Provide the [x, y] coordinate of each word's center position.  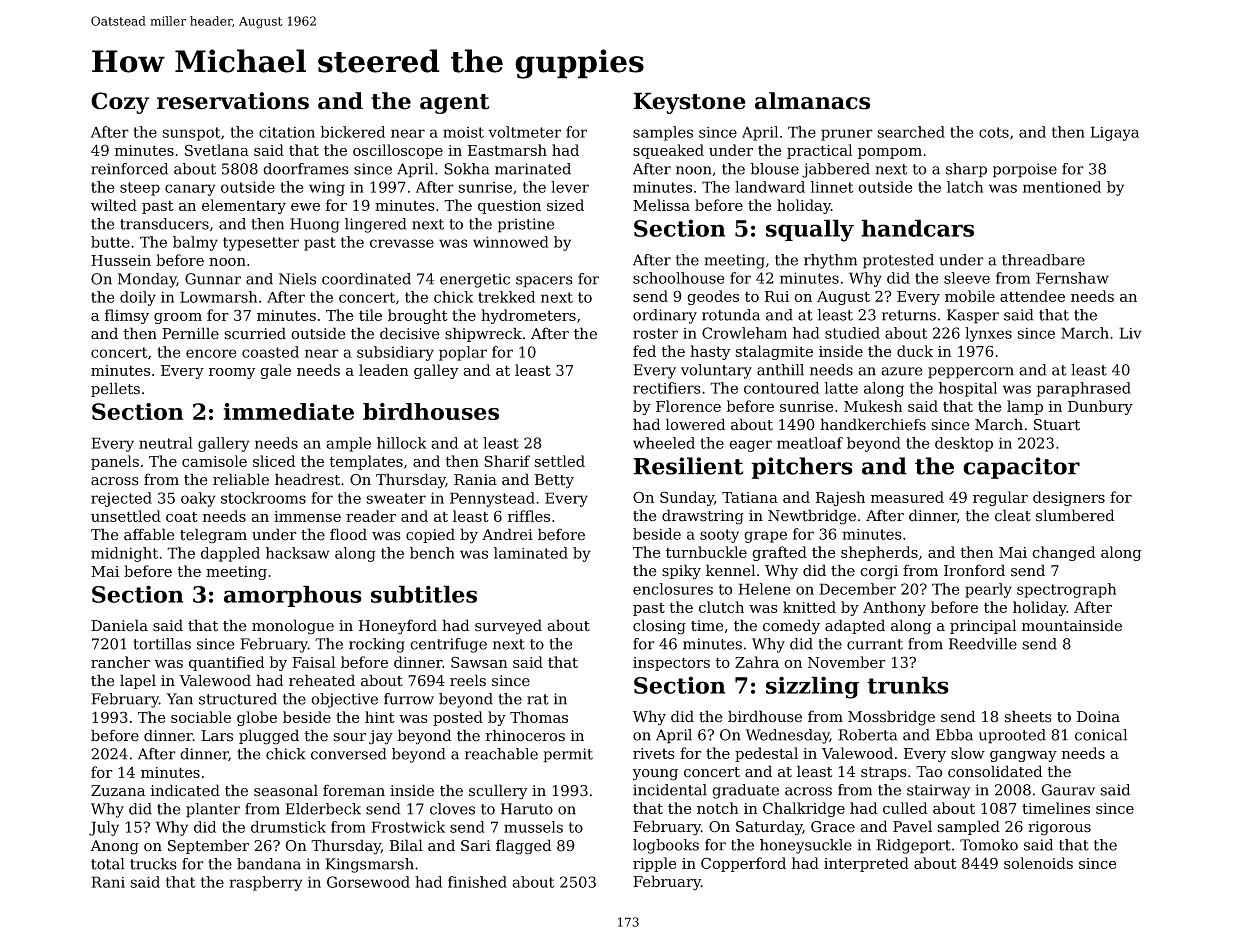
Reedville [983, 644]
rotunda [731, 315]
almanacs [812, 101]
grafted [779, 553]
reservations [233, 101]
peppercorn [971, 373]
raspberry [266, 883]
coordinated [366, 279]
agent [454, 104]
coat [182, 516]
